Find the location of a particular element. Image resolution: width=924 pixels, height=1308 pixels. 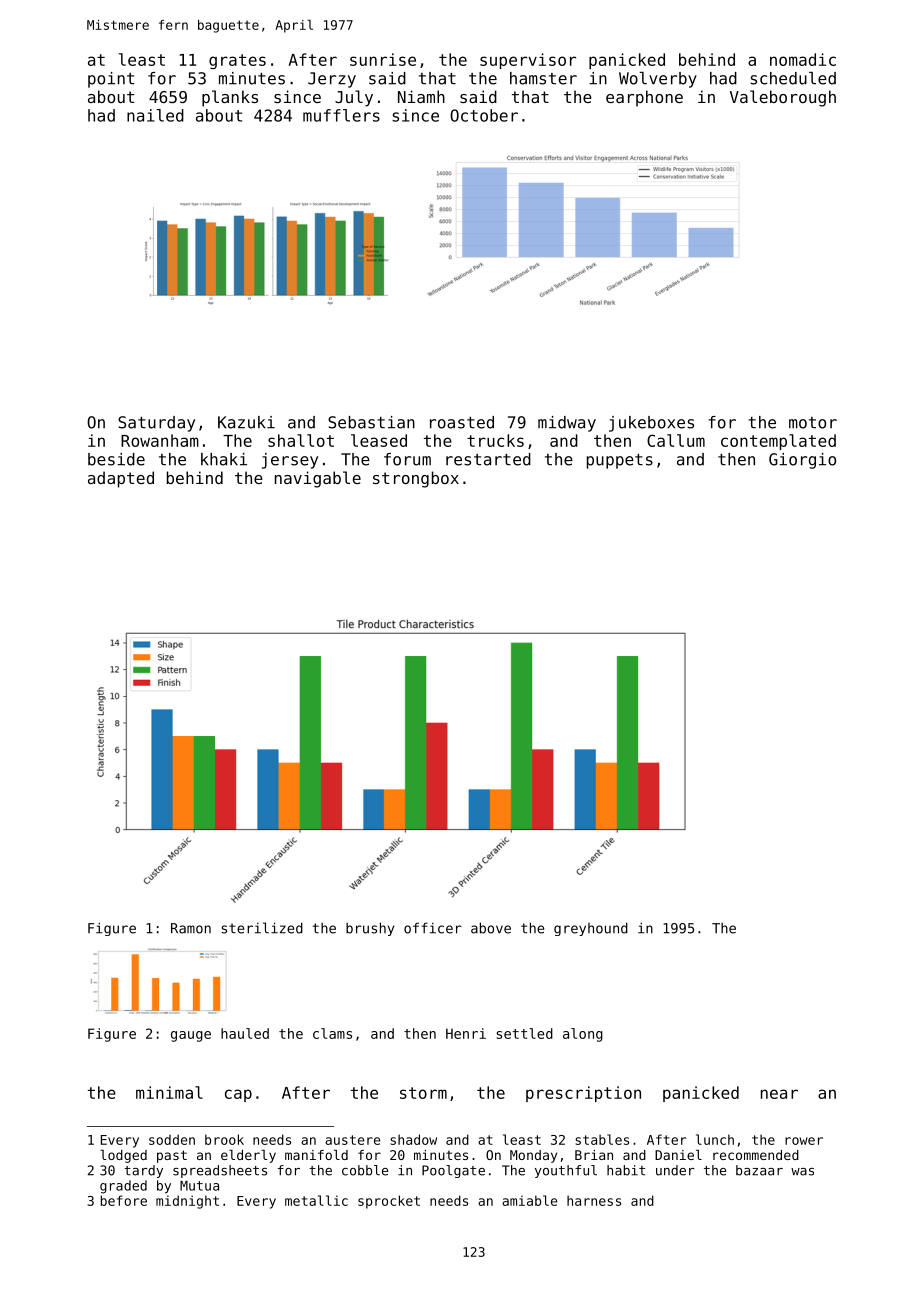

contemplated is located at coordinates (778, 442).
